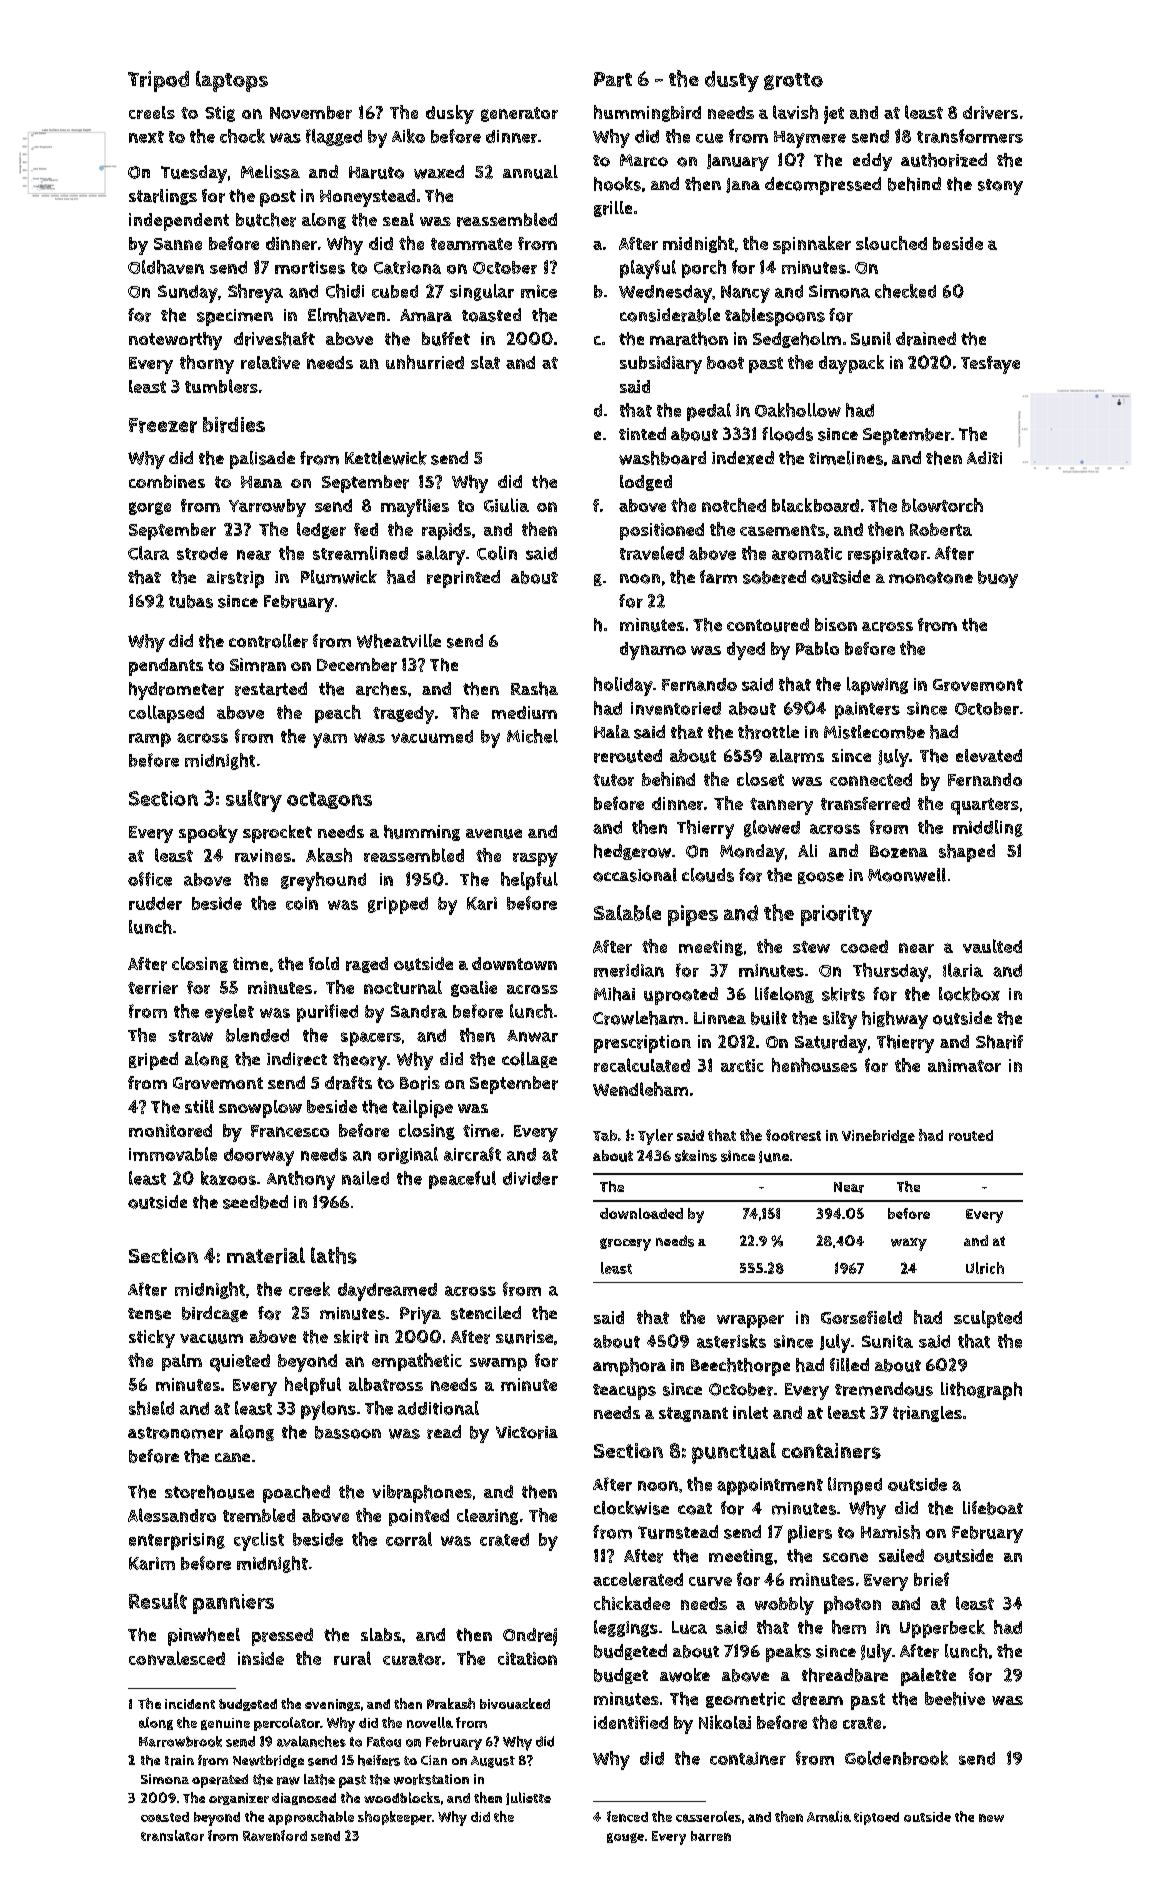 The height and width of the image is (1895, 1151). I want to click on pipes, so click(693, 915).
